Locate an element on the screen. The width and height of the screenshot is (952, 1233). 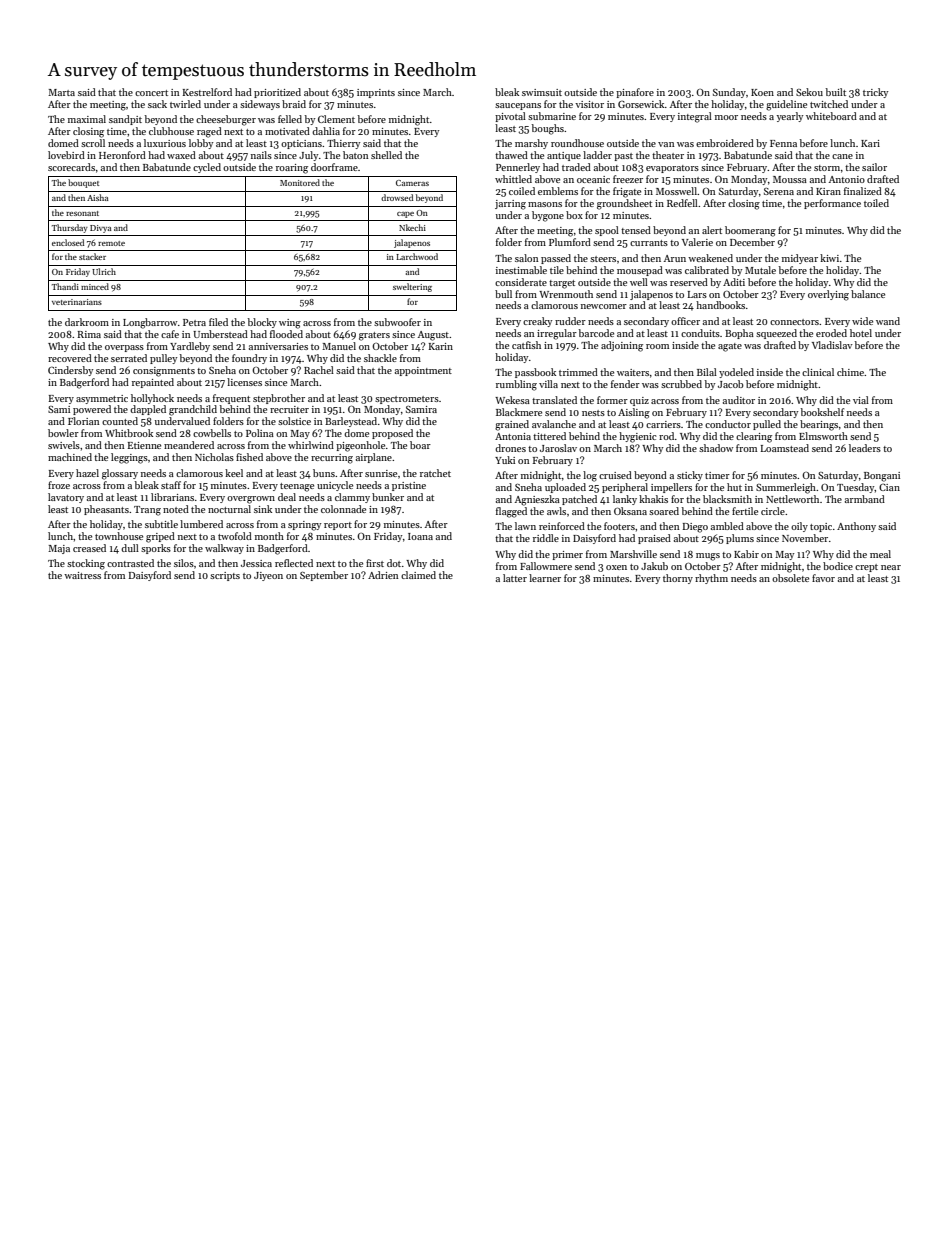
toiled is located at coordinates (876, 203).
